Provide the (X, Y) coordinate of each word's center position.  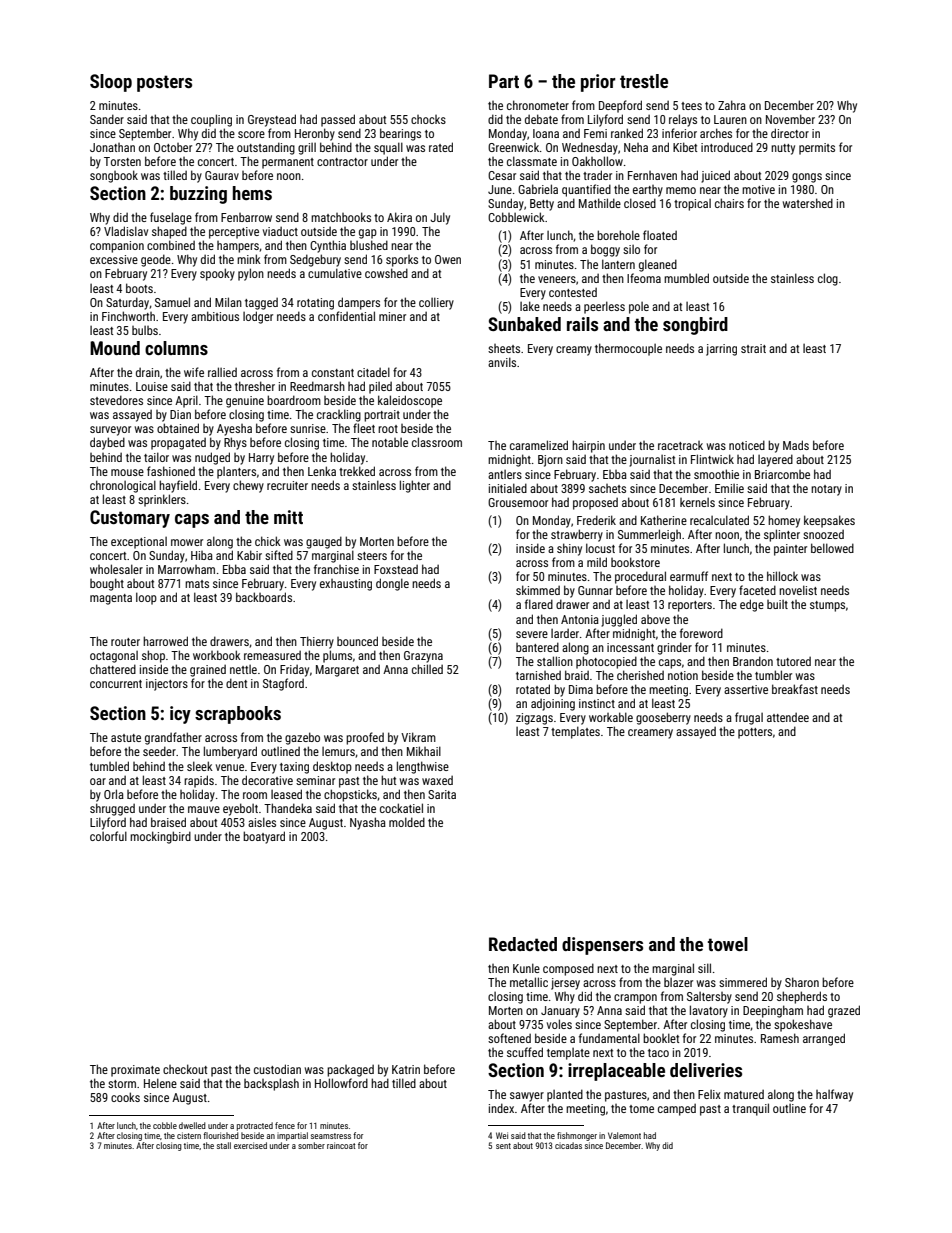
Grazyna (423, 657)
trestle (644, 81)
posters (164, 83)
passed (338, 120)
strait (753, 348)
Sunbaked (524, 324)
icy (180, 715)
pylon (251, 274)
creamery (650, 734)
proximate (135, 1071)
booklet (661, 1038)
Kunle (526, 968)
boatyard (264, 837)
